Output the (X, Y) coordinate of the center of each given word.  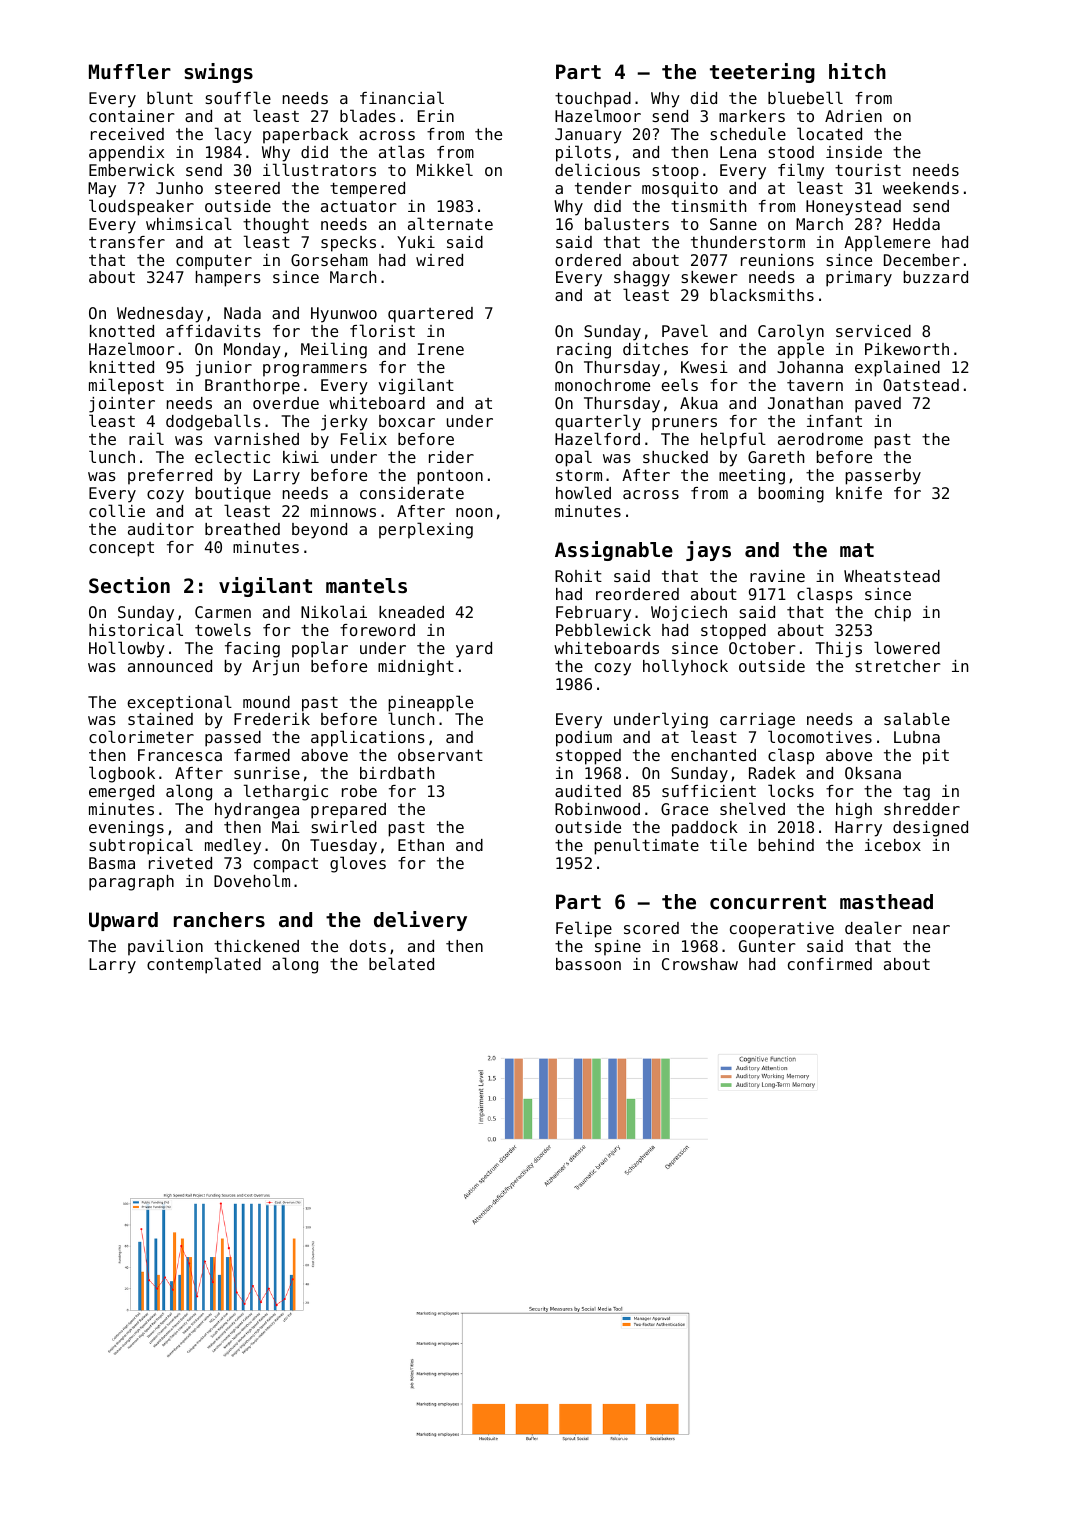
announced (170, 666)
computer (214, 262)
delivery (420, 921)
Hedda (916, 224)
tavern (815, 385)
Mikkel (445, 169)
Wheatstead (892, 576)
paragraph (131, 883)
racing (584, 351)
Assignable (614, 551)
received (127, 134)
